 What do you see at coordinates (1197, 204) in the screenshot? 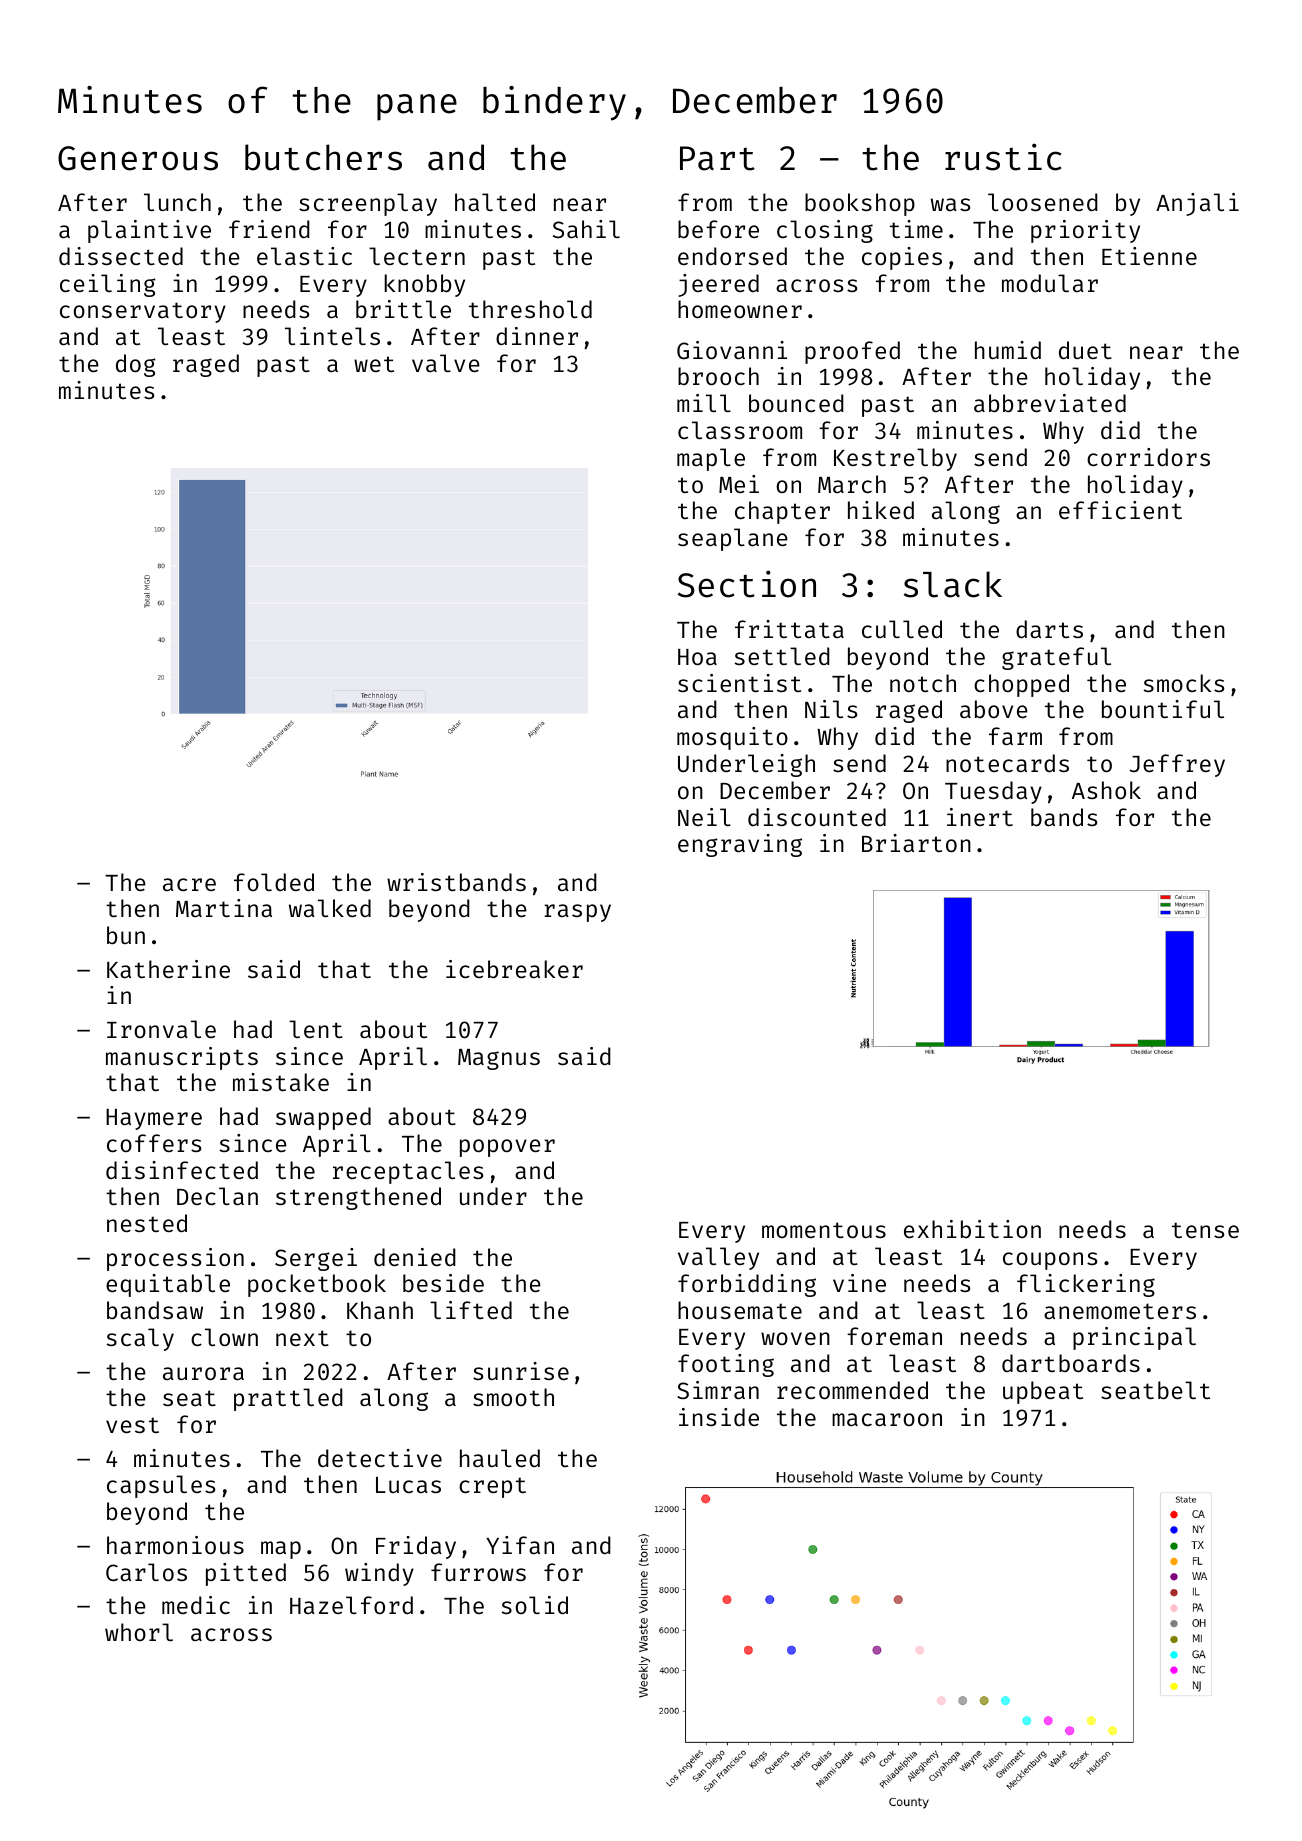
I see `Anjali` at bounding box center [1197, 204].
